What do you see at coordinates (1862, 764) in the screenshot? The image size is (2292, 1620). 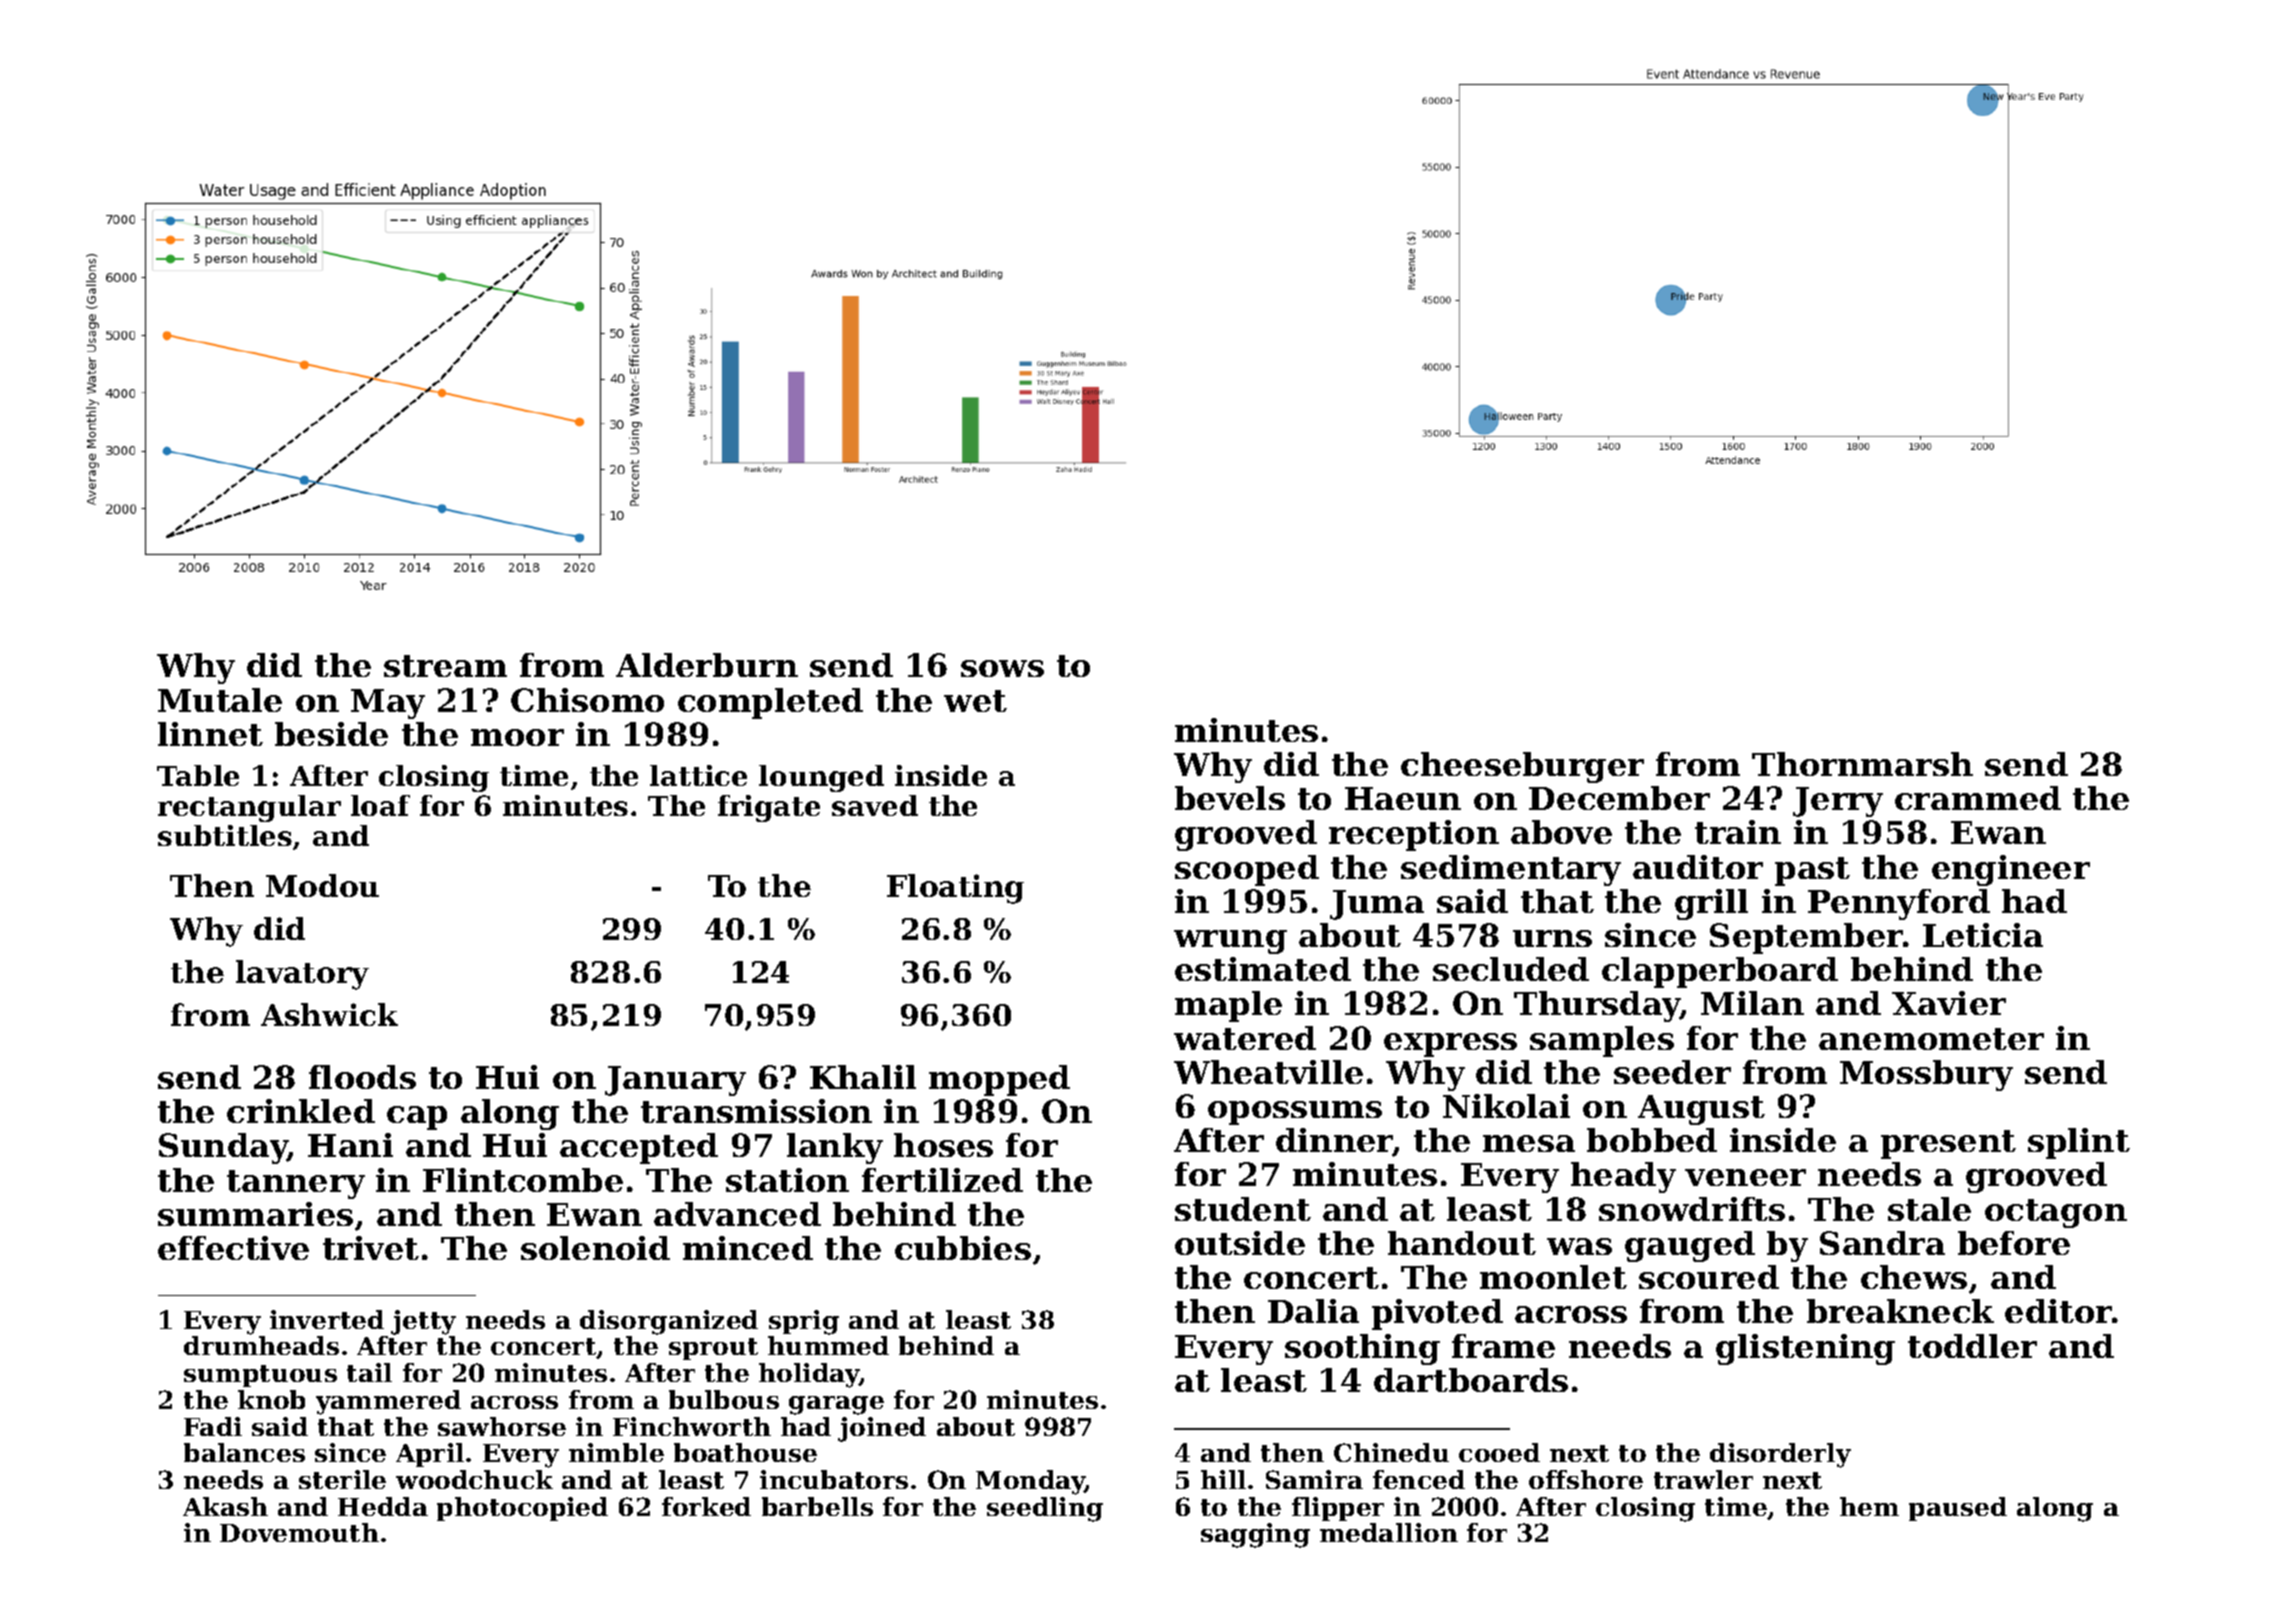 I see `Thornmarsh` at bounding box center [1862, 764].
